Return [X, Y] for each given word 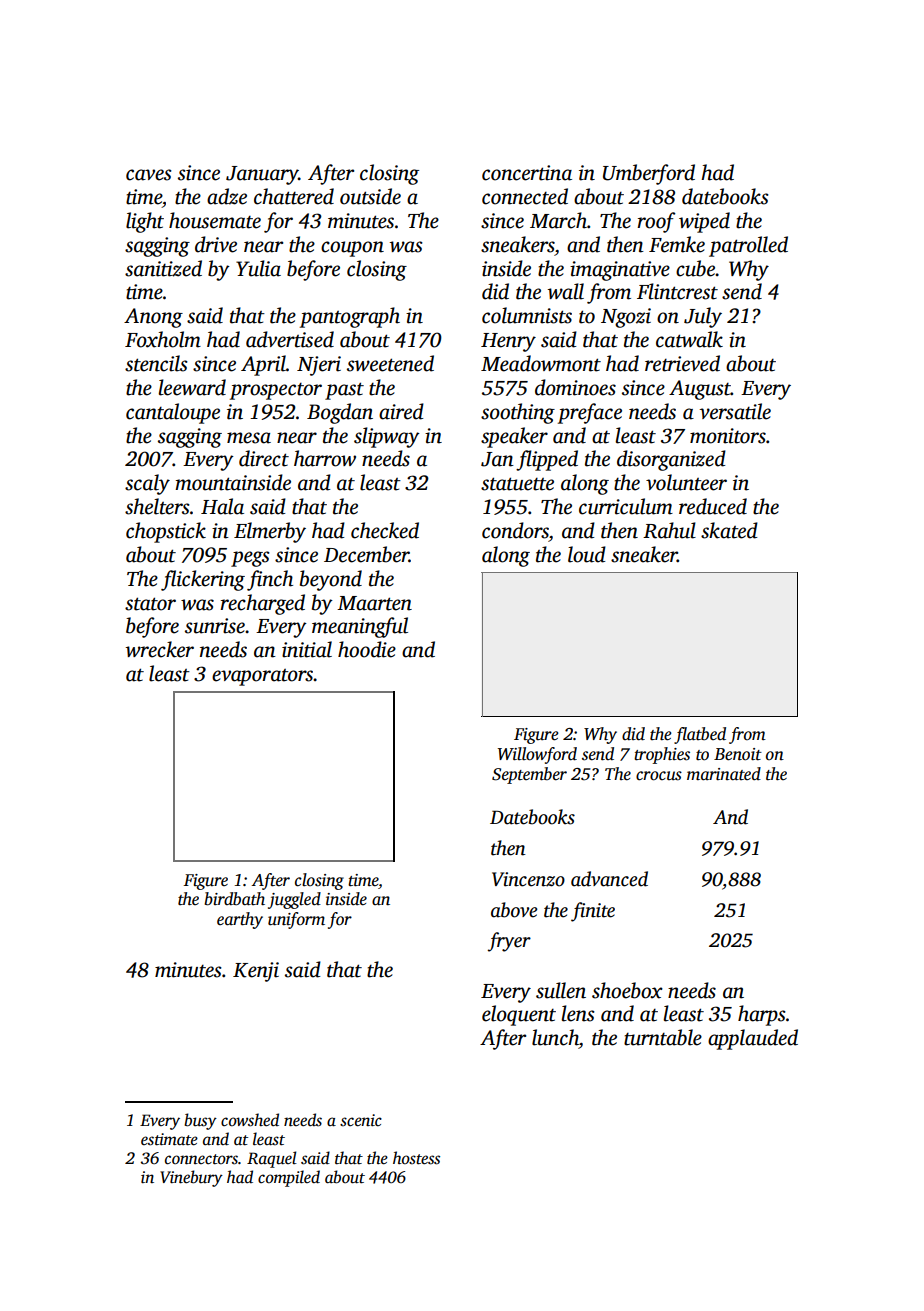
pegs [250, 559]
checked [385, 530]
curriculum [626, 506]
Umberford [649, 174]
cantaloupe [173, 413]
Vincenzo [528, 879]
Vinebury [191, 1178]
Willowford [537, 755]
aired [401, 411]
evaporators [263, 677]
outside [370, 196]
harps [762, 1015]
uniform [296, 920]
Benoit [738, 754]
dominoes [575, 387]
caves [149, 175]
